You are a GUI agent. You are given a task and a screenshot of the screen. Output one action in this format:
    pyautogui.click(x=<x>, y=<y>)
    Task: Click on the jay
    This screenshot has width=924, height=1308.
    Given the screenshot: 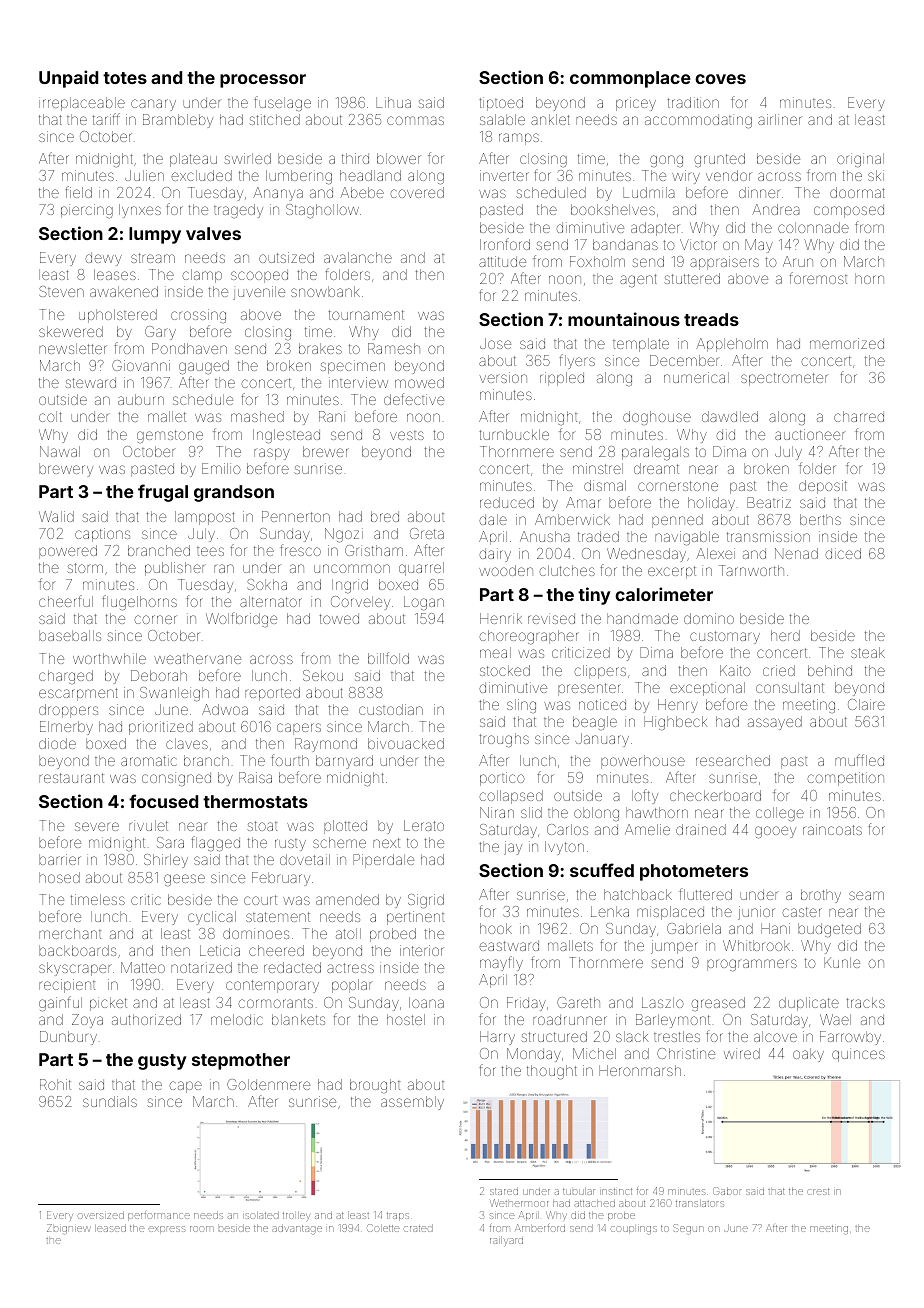 What is the action you would take?
    pyautogui.click(x=513, y=848)
